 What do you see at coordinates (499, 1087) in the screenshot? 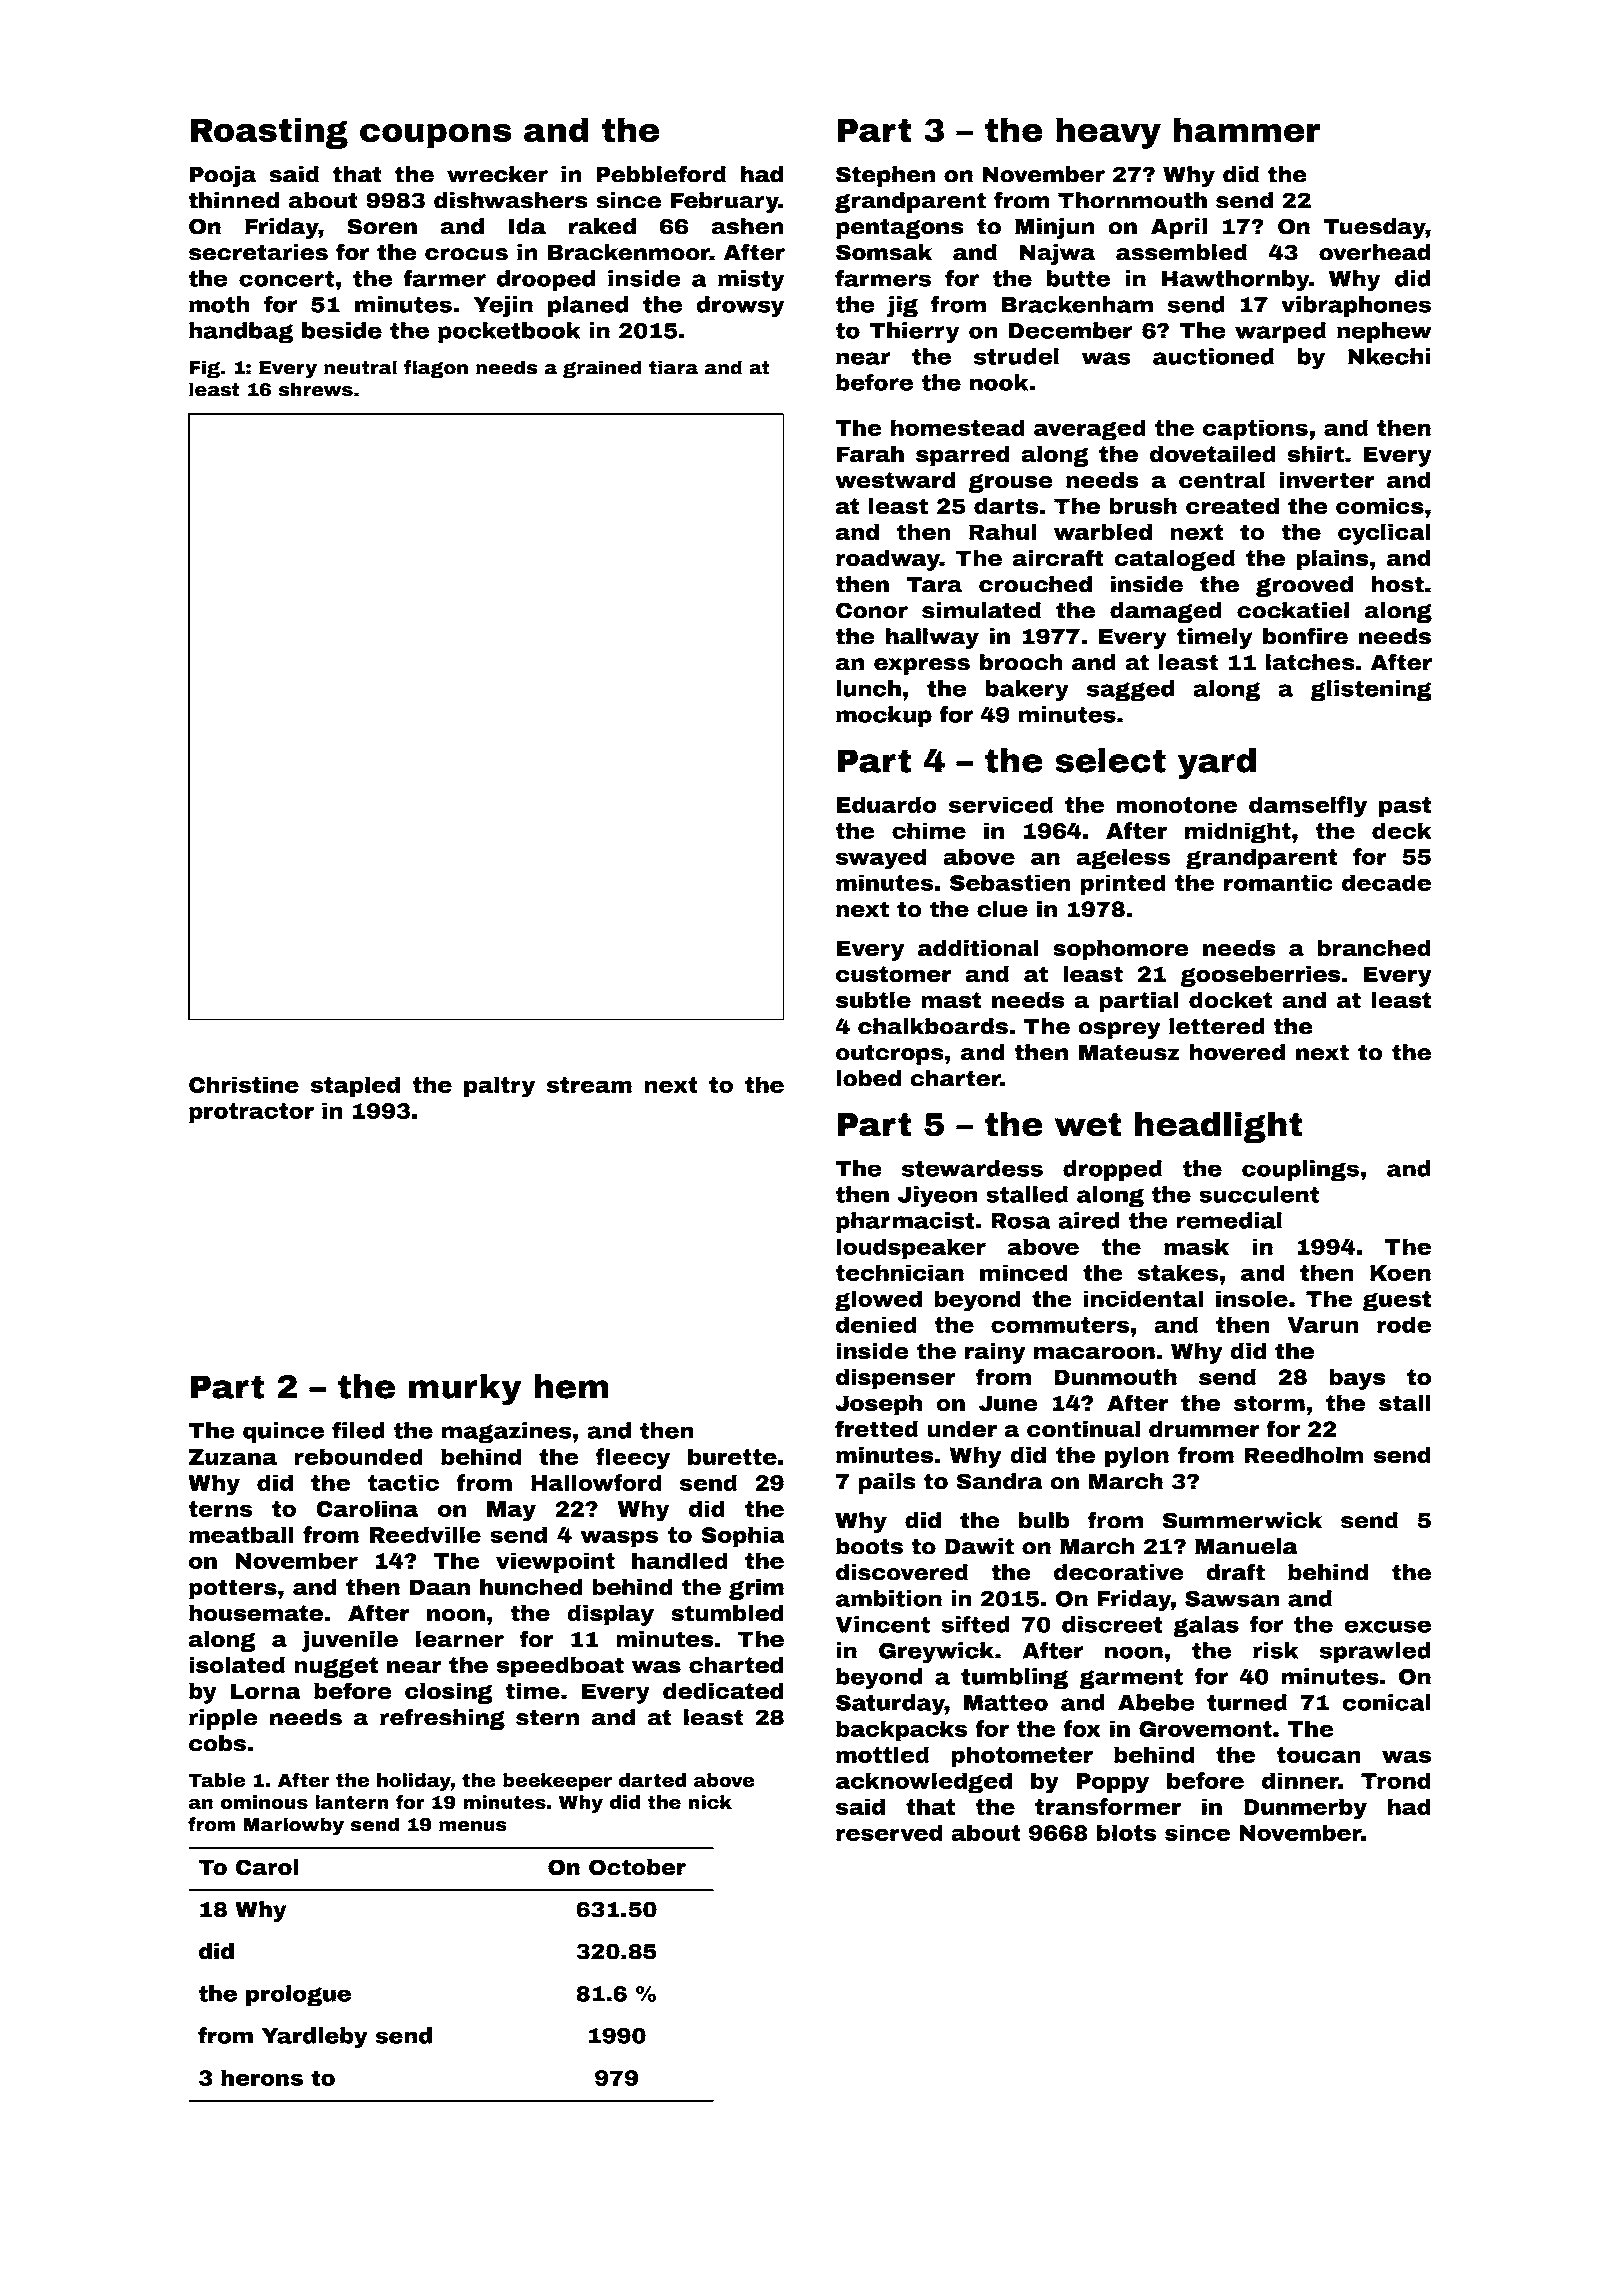
I see `paltry` at bounding box center [499, 1087].
